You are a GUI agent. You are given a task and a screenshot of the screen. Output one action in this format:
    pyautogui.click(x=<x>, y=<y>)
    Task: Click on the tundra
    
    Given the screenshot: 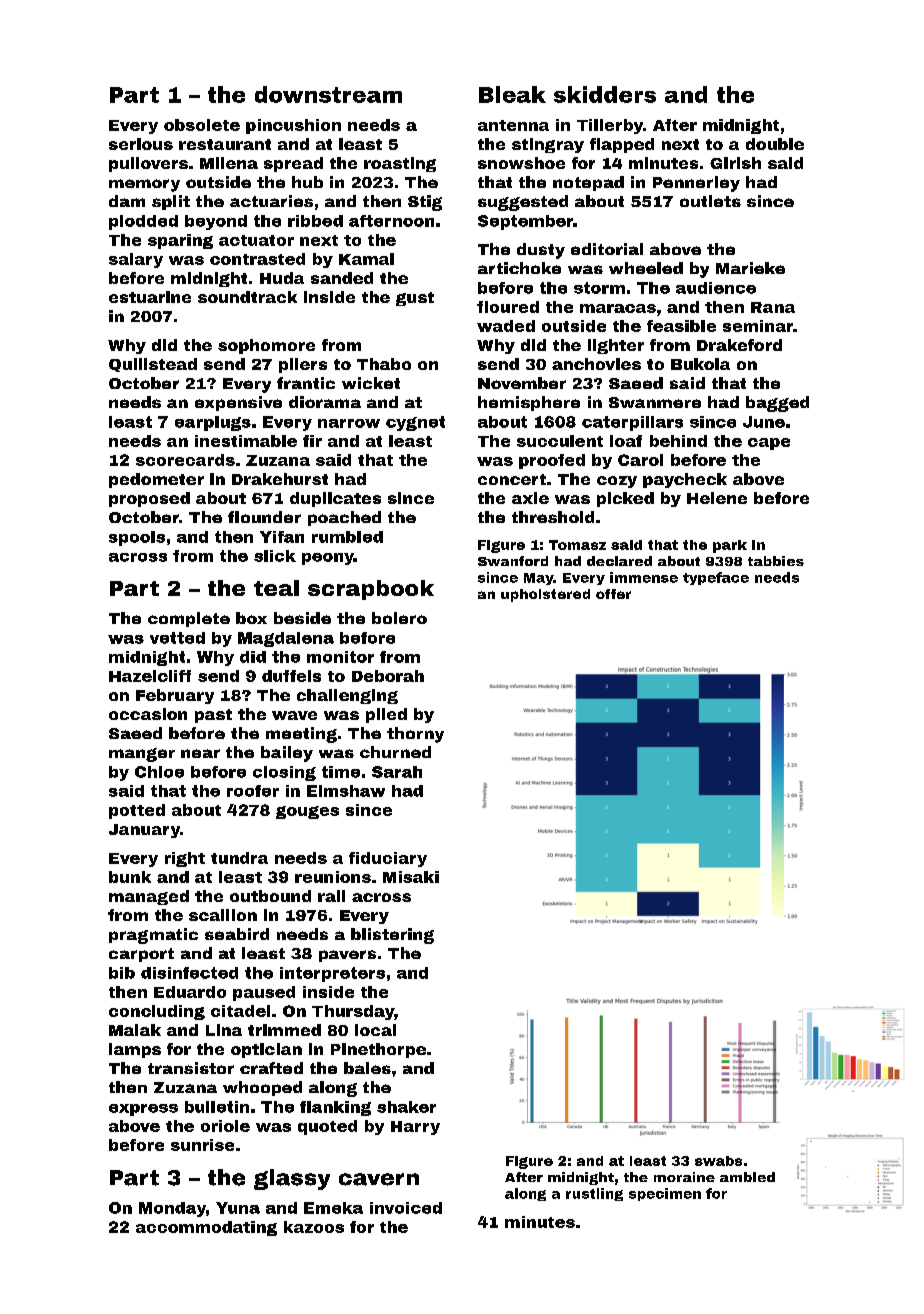 What is the action you would take?
    pyautogui.click(x=239, y=858)
